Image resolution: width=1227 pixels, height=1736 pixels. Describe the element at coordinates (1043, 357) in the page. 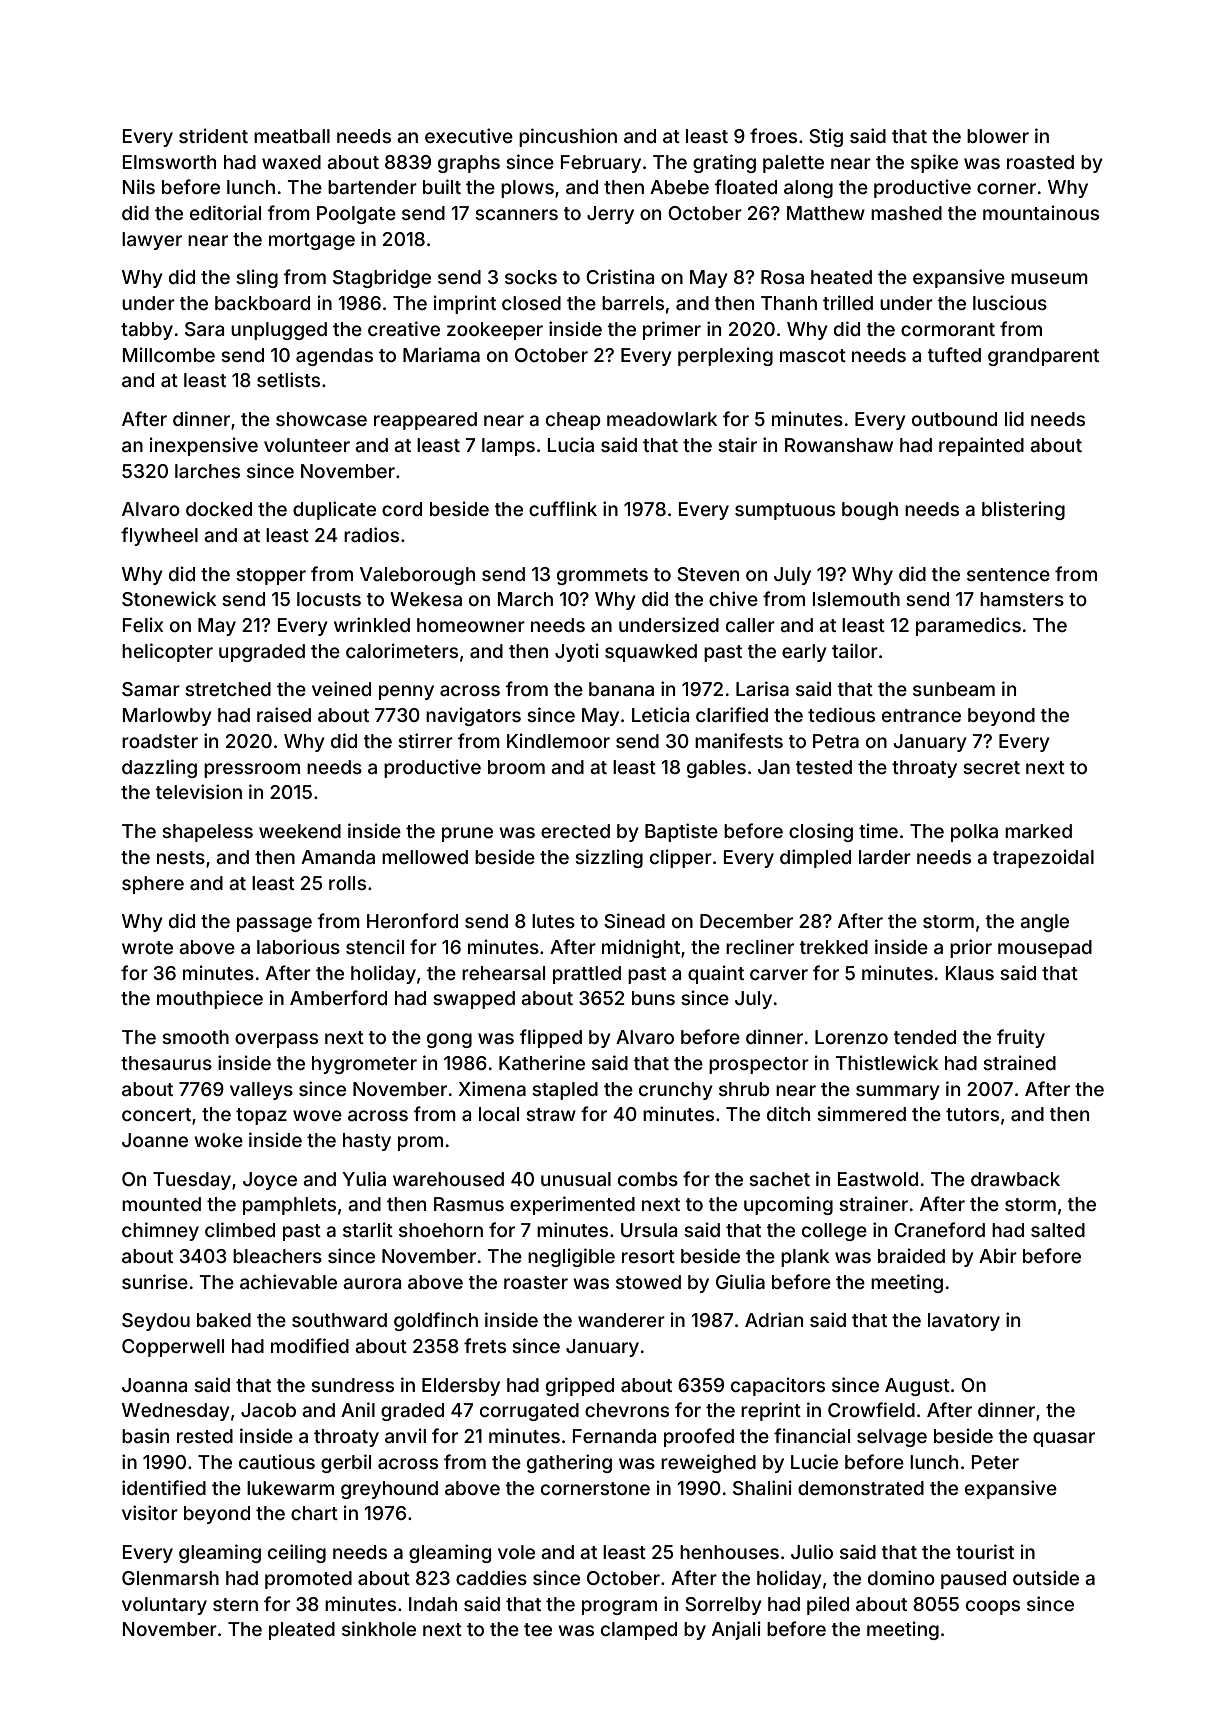

I see `grandparent` at that location.
